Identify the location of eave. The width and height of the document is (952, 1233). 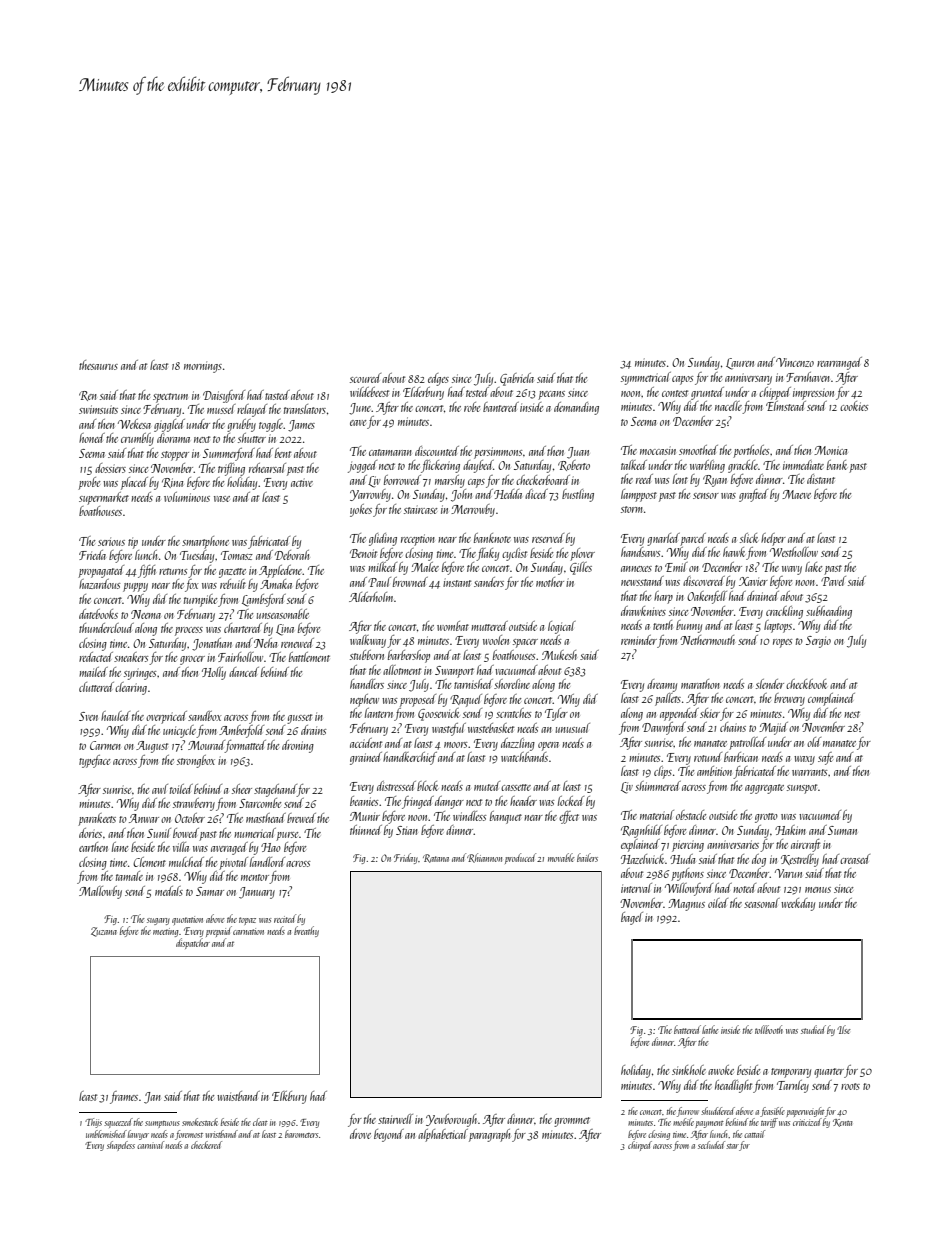
(358, 423).
